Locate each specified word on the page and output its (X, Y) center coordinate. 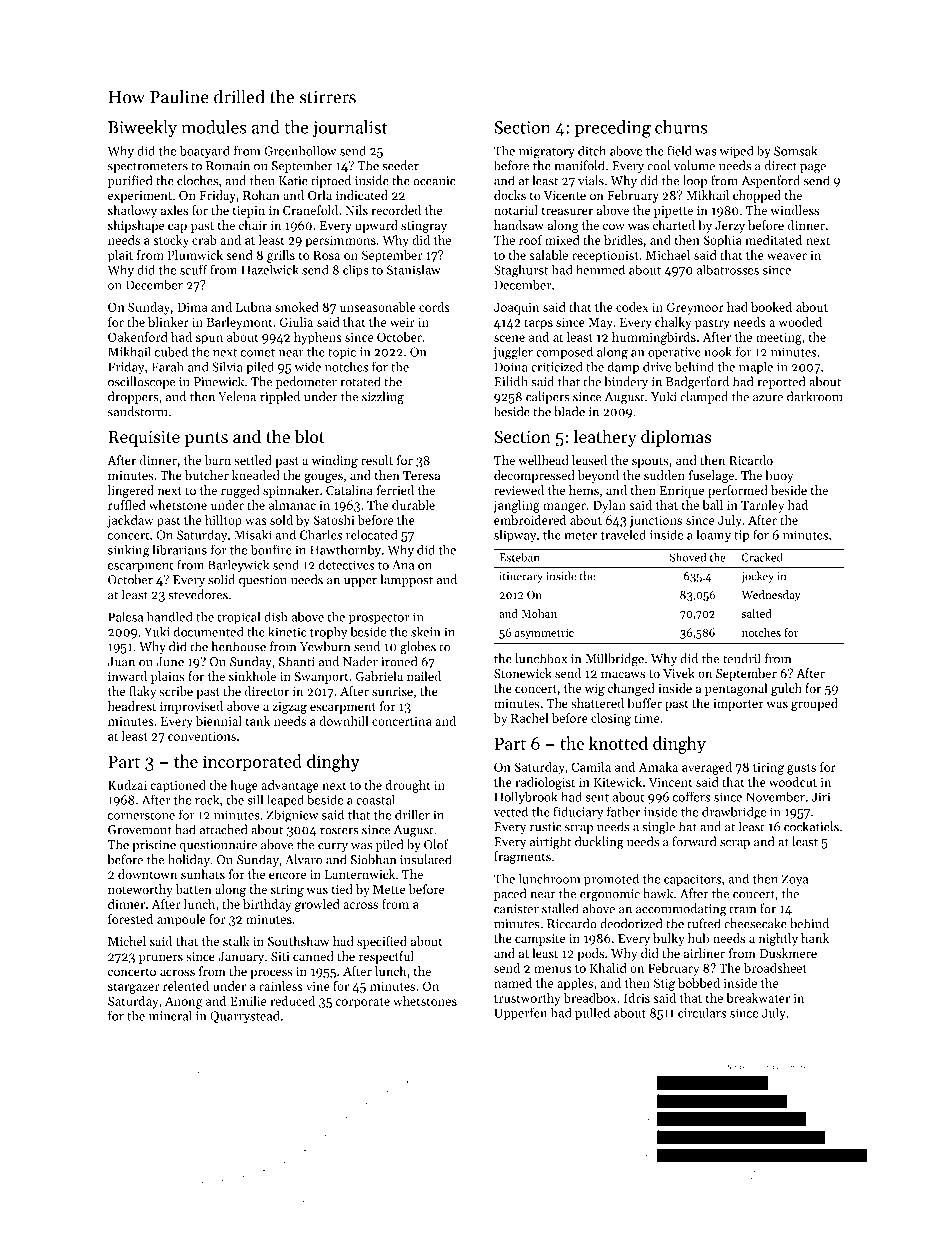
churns (681, 127)
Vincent (670, 782)
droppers (133, 397)
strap (579, 828)
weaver (787, 256)
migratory (547, 152)
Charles (321, 534)
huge (244, 786)
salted (757, 613)
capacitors (692, 880)
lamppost (406, 580)
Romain (228, 166)
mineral (170, 1015)
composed (564, 352)
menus (553, 969)
